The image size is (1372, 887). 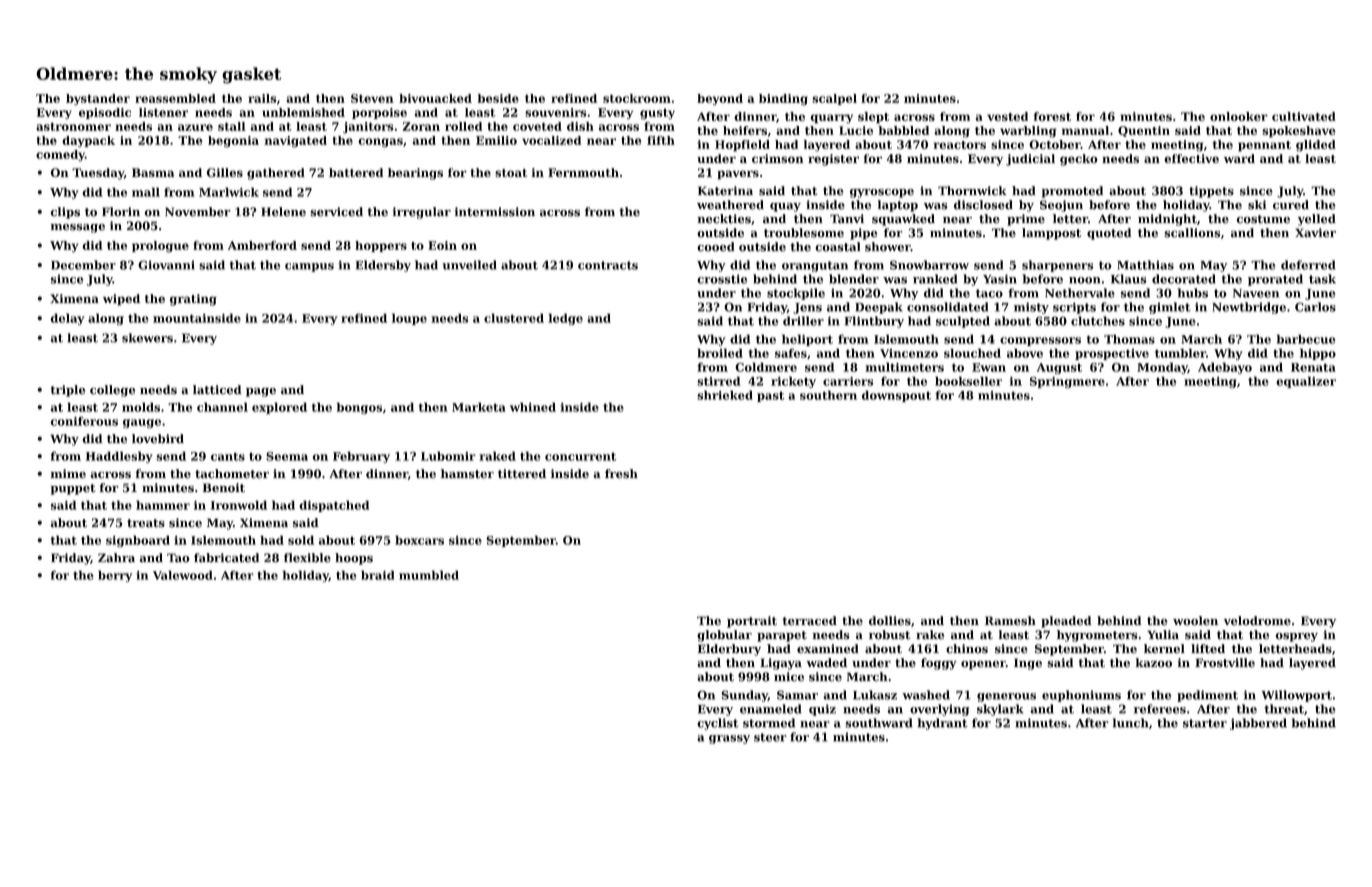 What do you see at coordinates (621, 474) in the screenshot?
I see `fresh` at bounding box center [621, 474].
